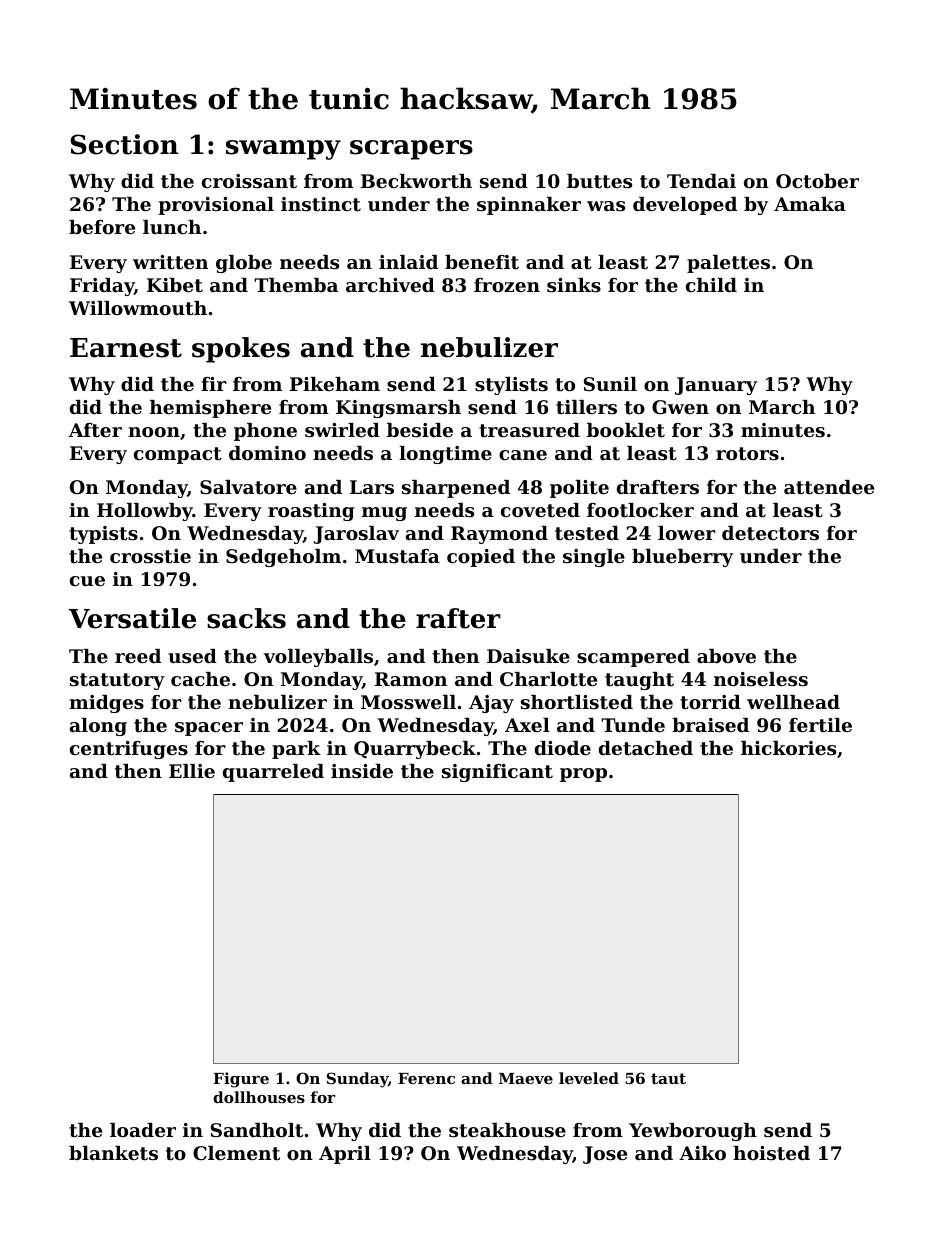 The width and height of the screenshot is (952, 1233). Describe the element at coordinates (236, 1153) in the screenshot. I see `Clement` at that location.
